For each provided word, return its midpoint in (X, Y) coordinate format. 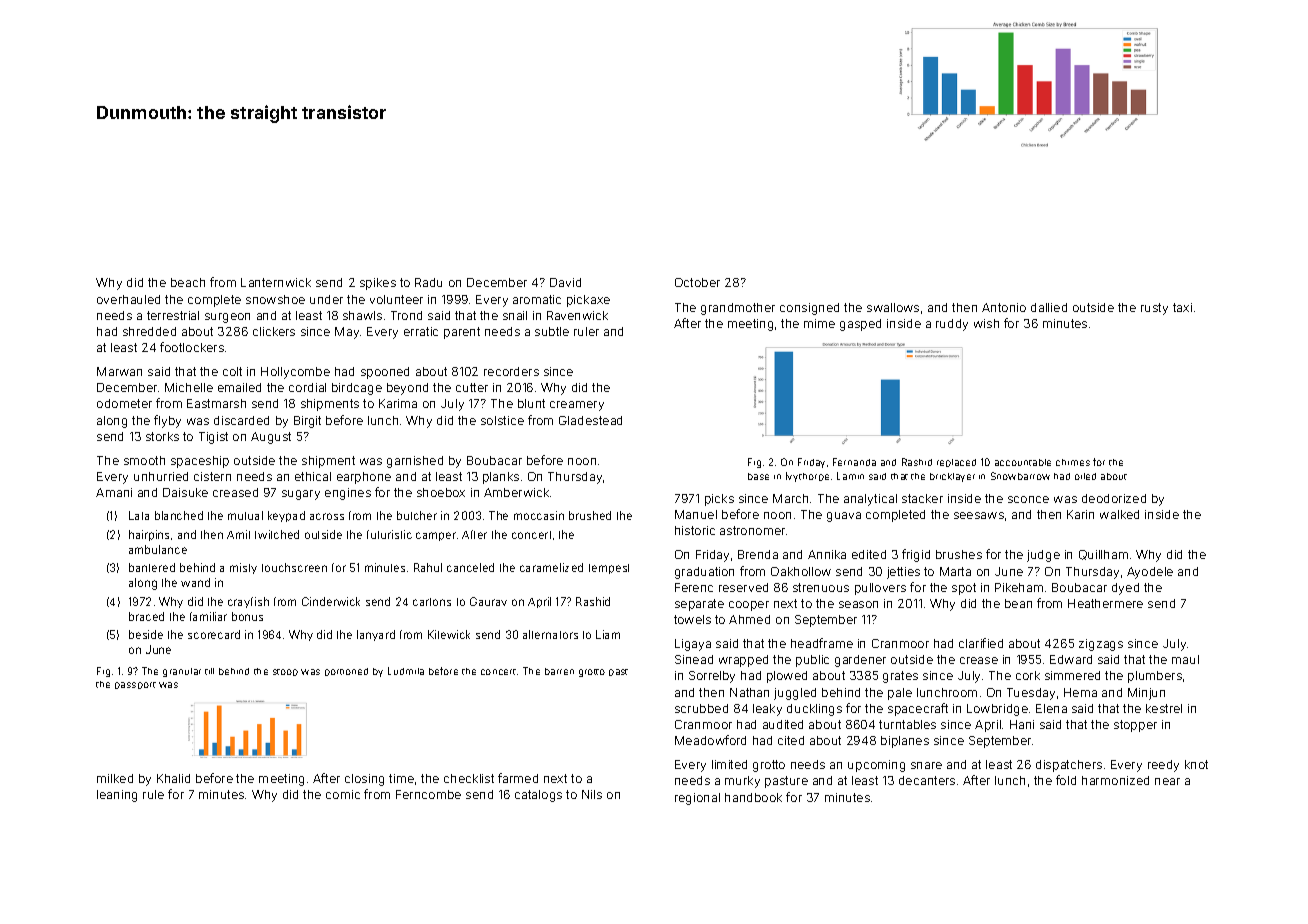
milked (115, 778)
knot (1196, 764)
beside (146, 634)
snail (515, 315)
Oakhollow (801, 571)
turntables (907, 724)
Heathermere (1105, 603)
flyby (167, 421)
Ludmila (406, 671)
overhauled (128, 299)
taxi (1182, 307)
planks (501, 478)
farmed (518, 778)
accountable (1023, 462)
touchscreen (294, 567)
